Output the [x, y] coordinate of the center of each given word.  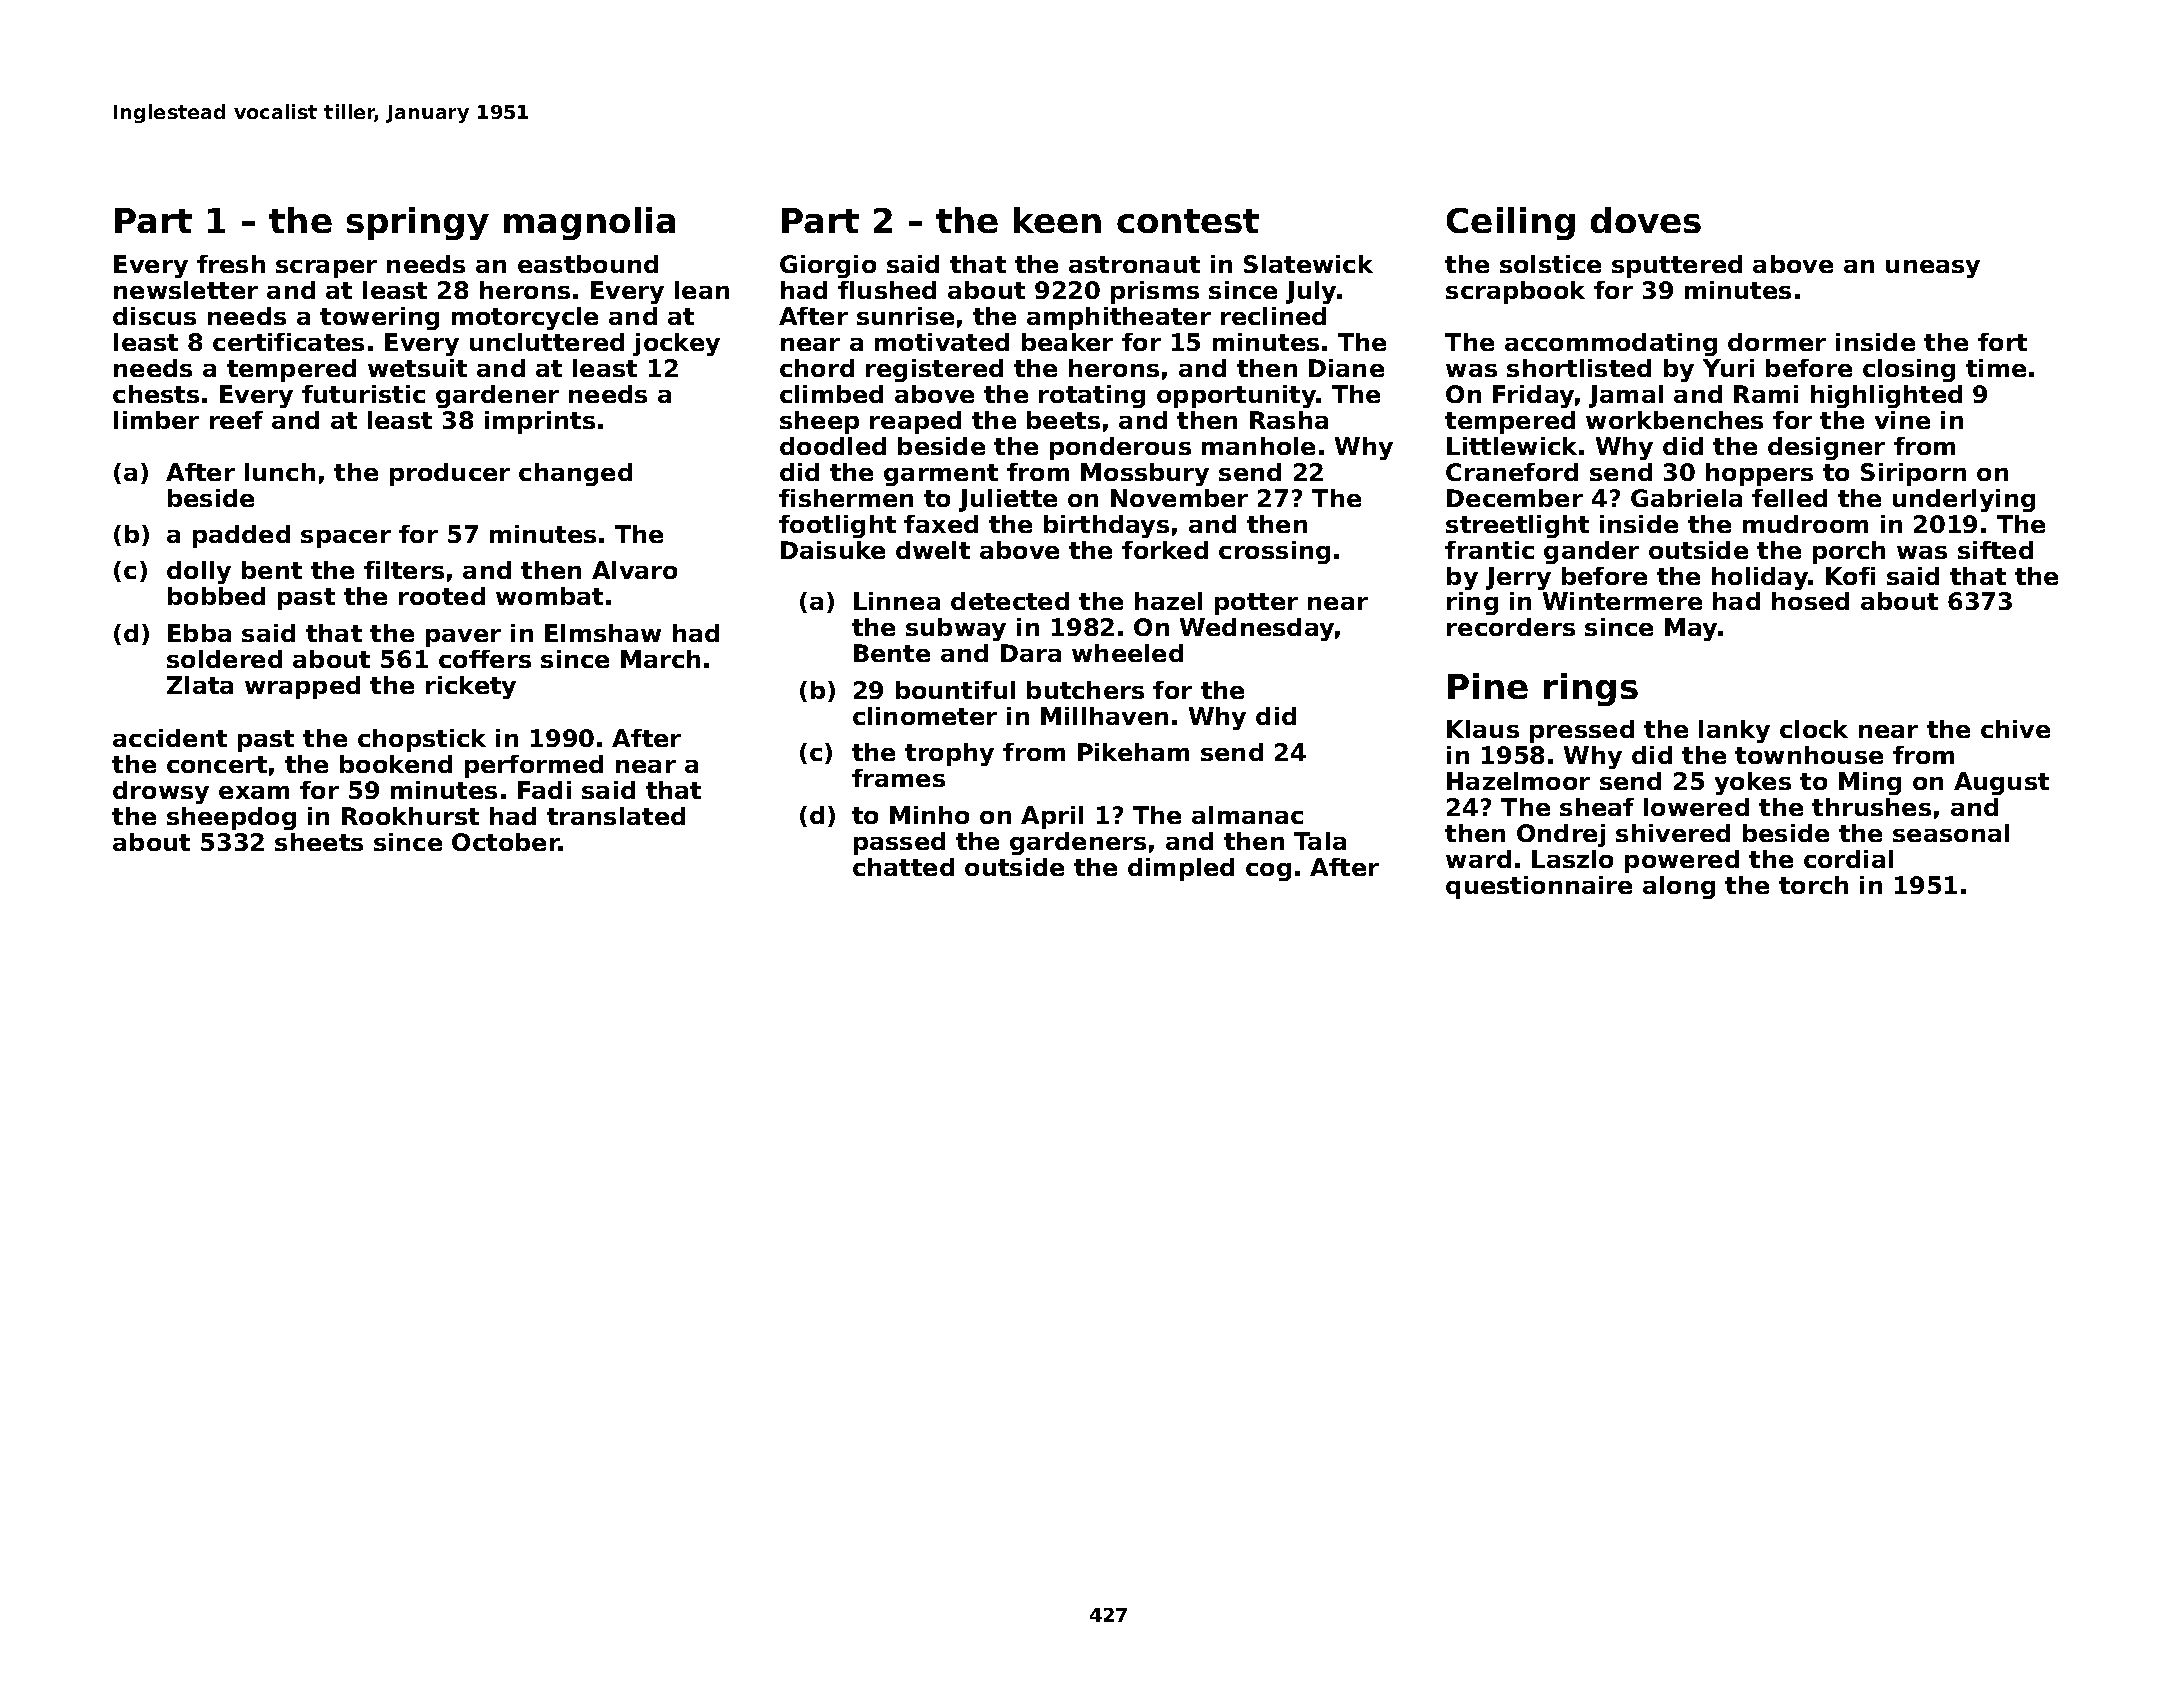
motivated [942, 342]
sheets [319, 842]
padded [241, 536]
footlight [837, 526]
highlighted [1886, 396]
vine [1902, 420]
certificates [288, 342]
